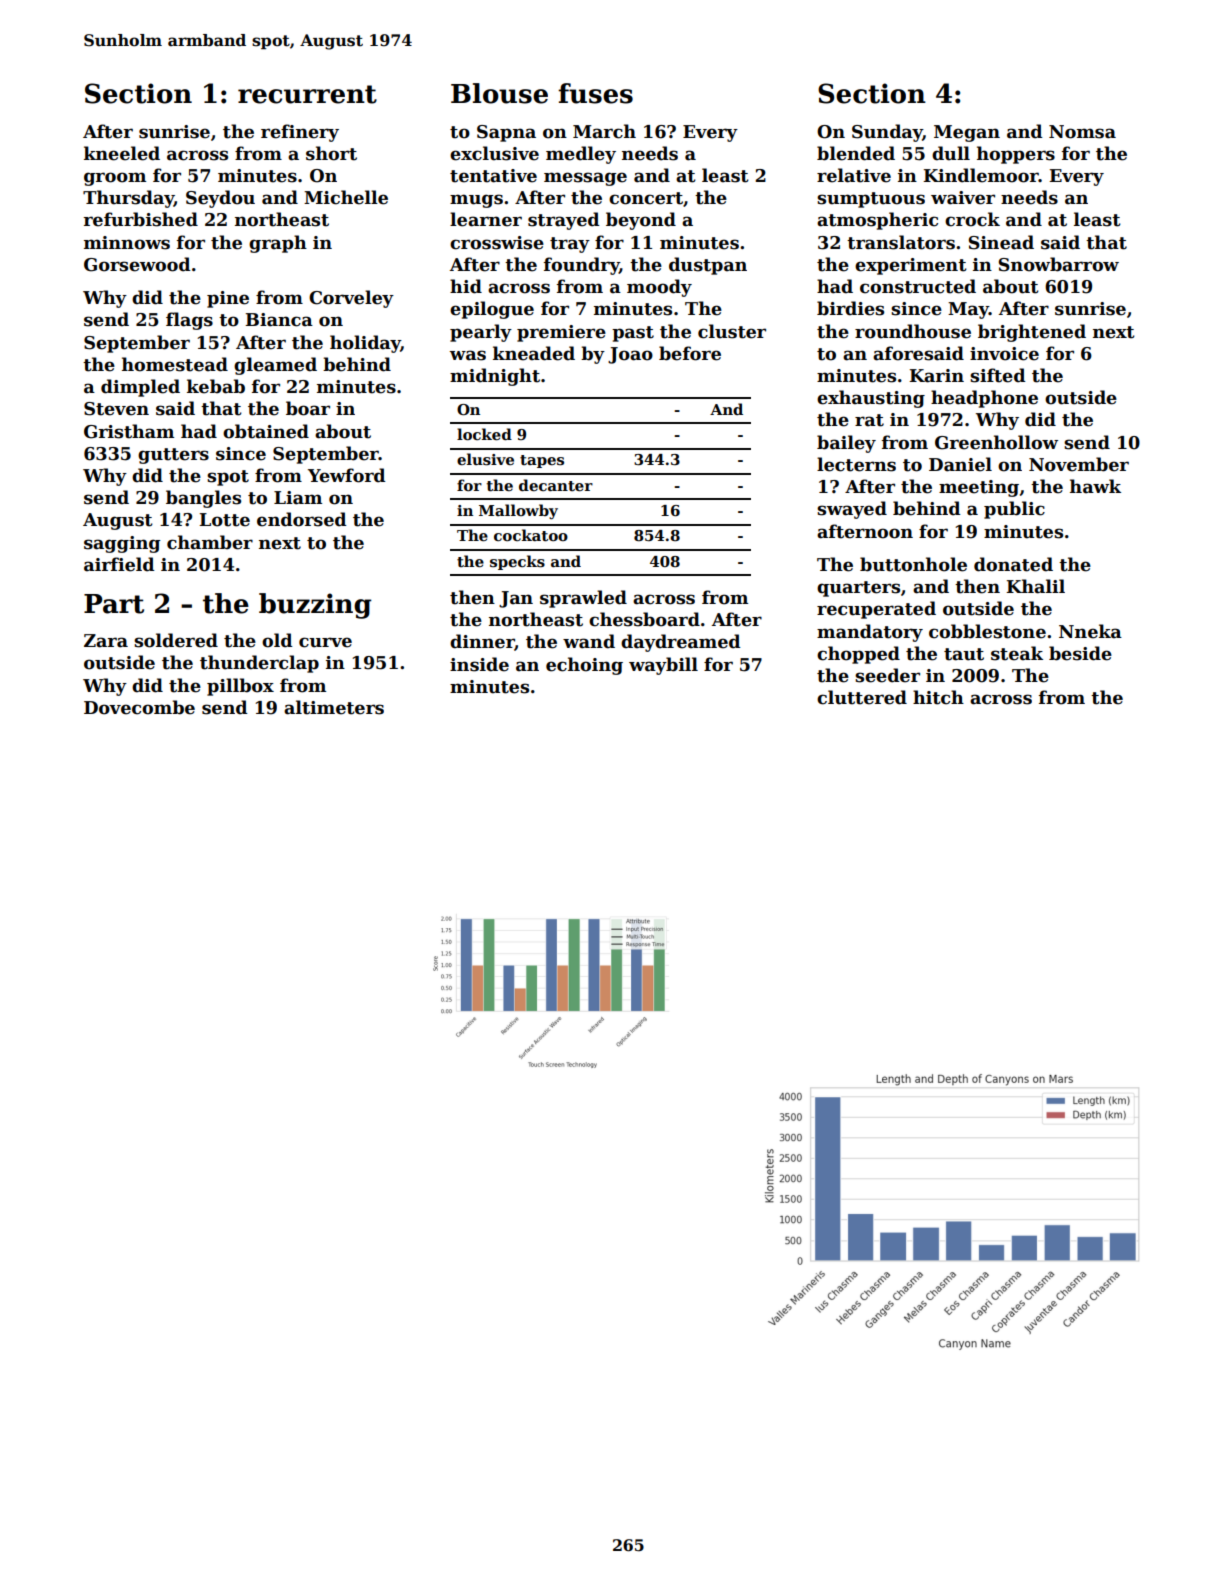  I want to click on hitch, so click(938, 697).
